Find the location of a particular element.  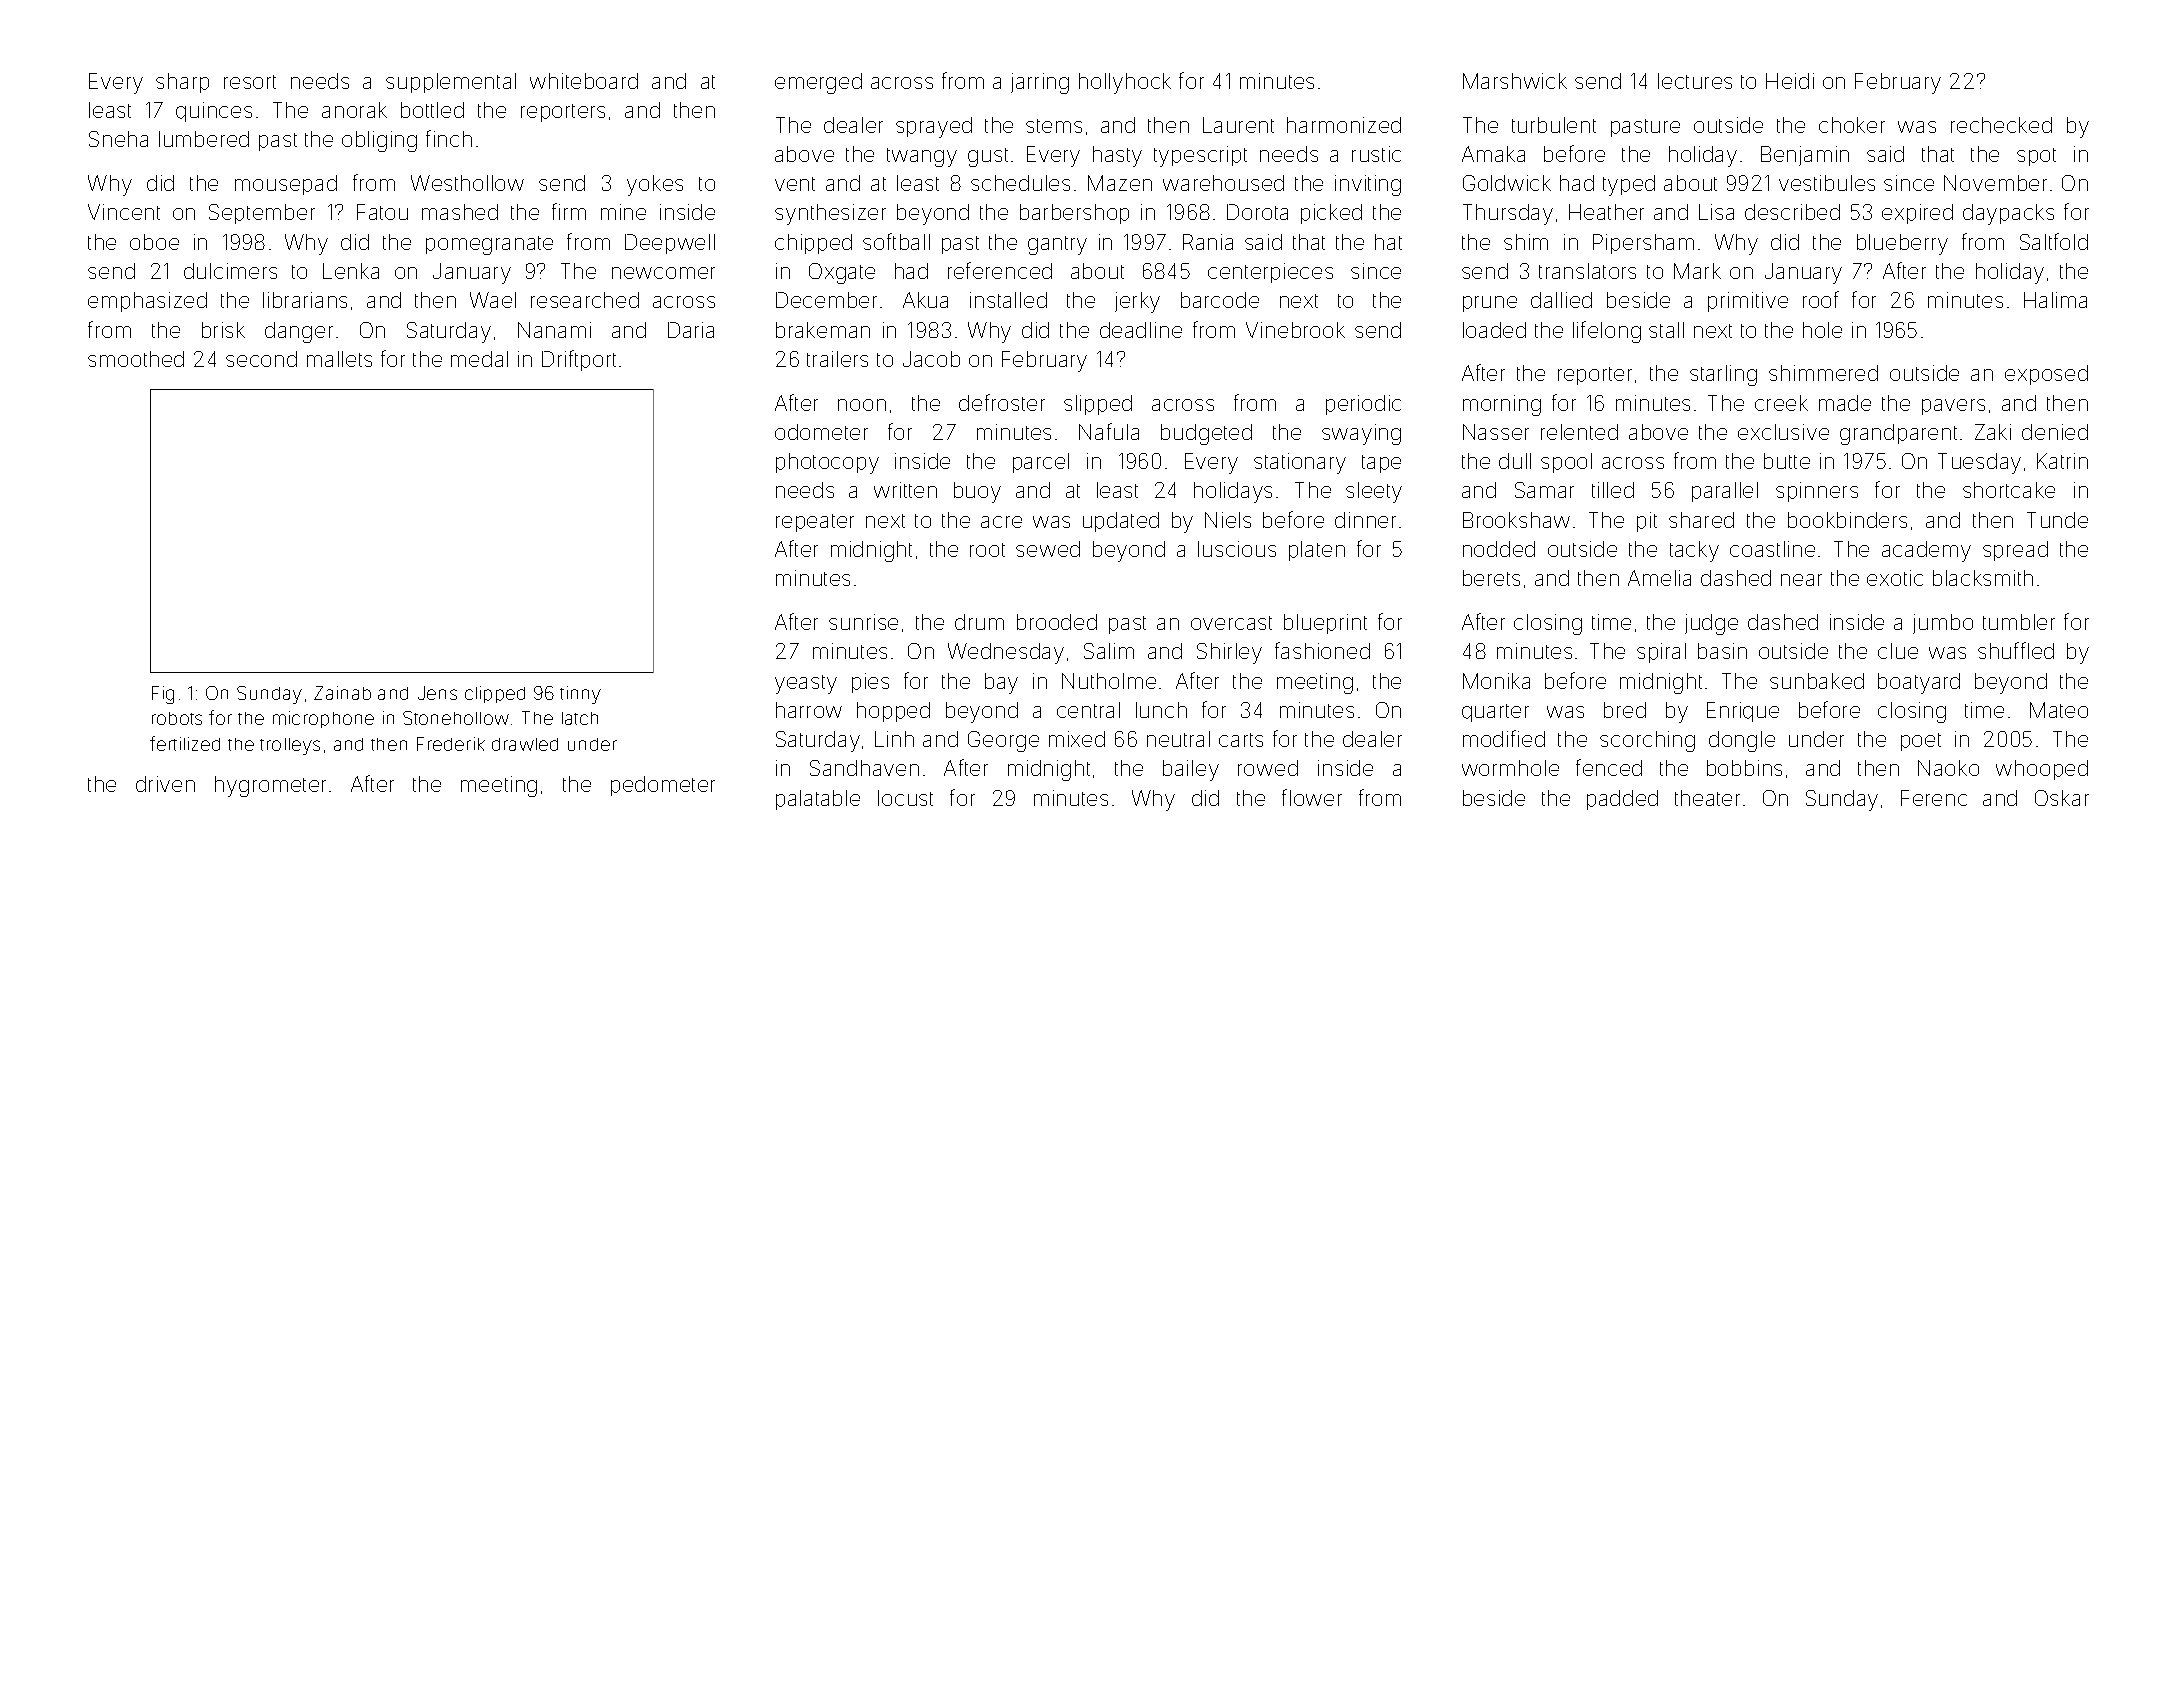

Shirley is located at coordinates (1229, 653).
